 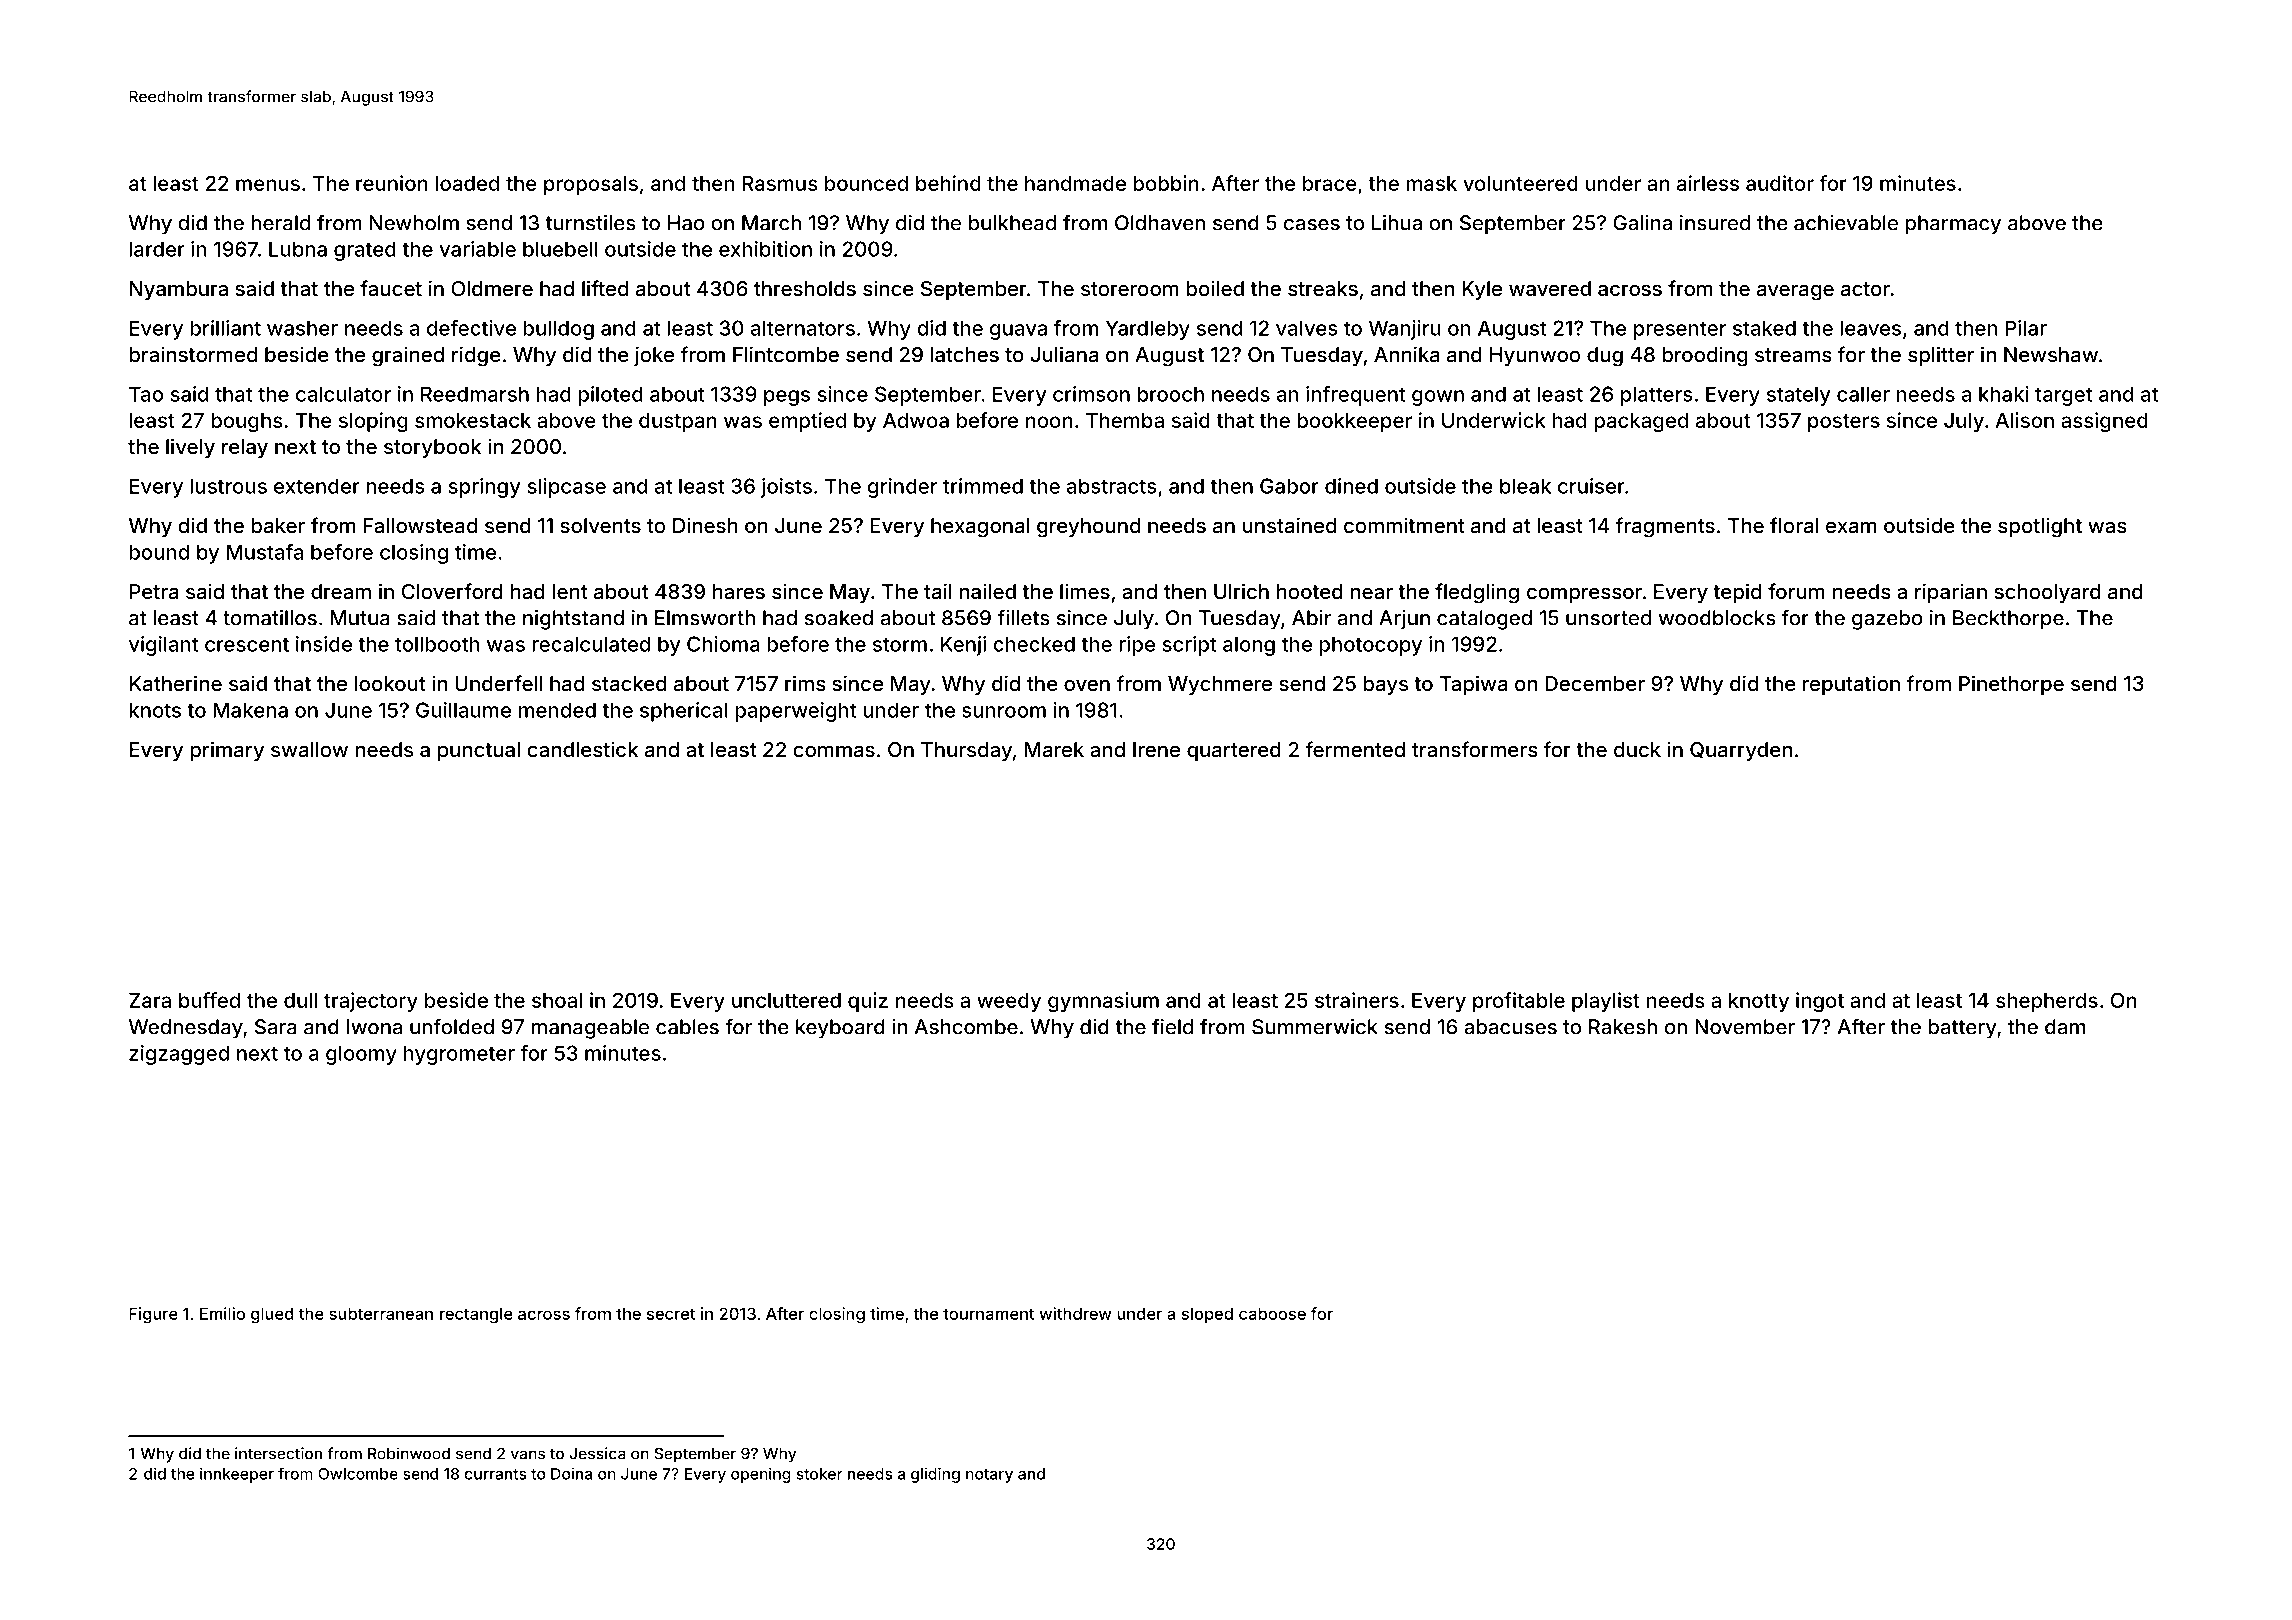 What do you see at coordinates (966, 1027) in the screenshot?
I see `Ashcombe` at bounding box center [966, 1027].
